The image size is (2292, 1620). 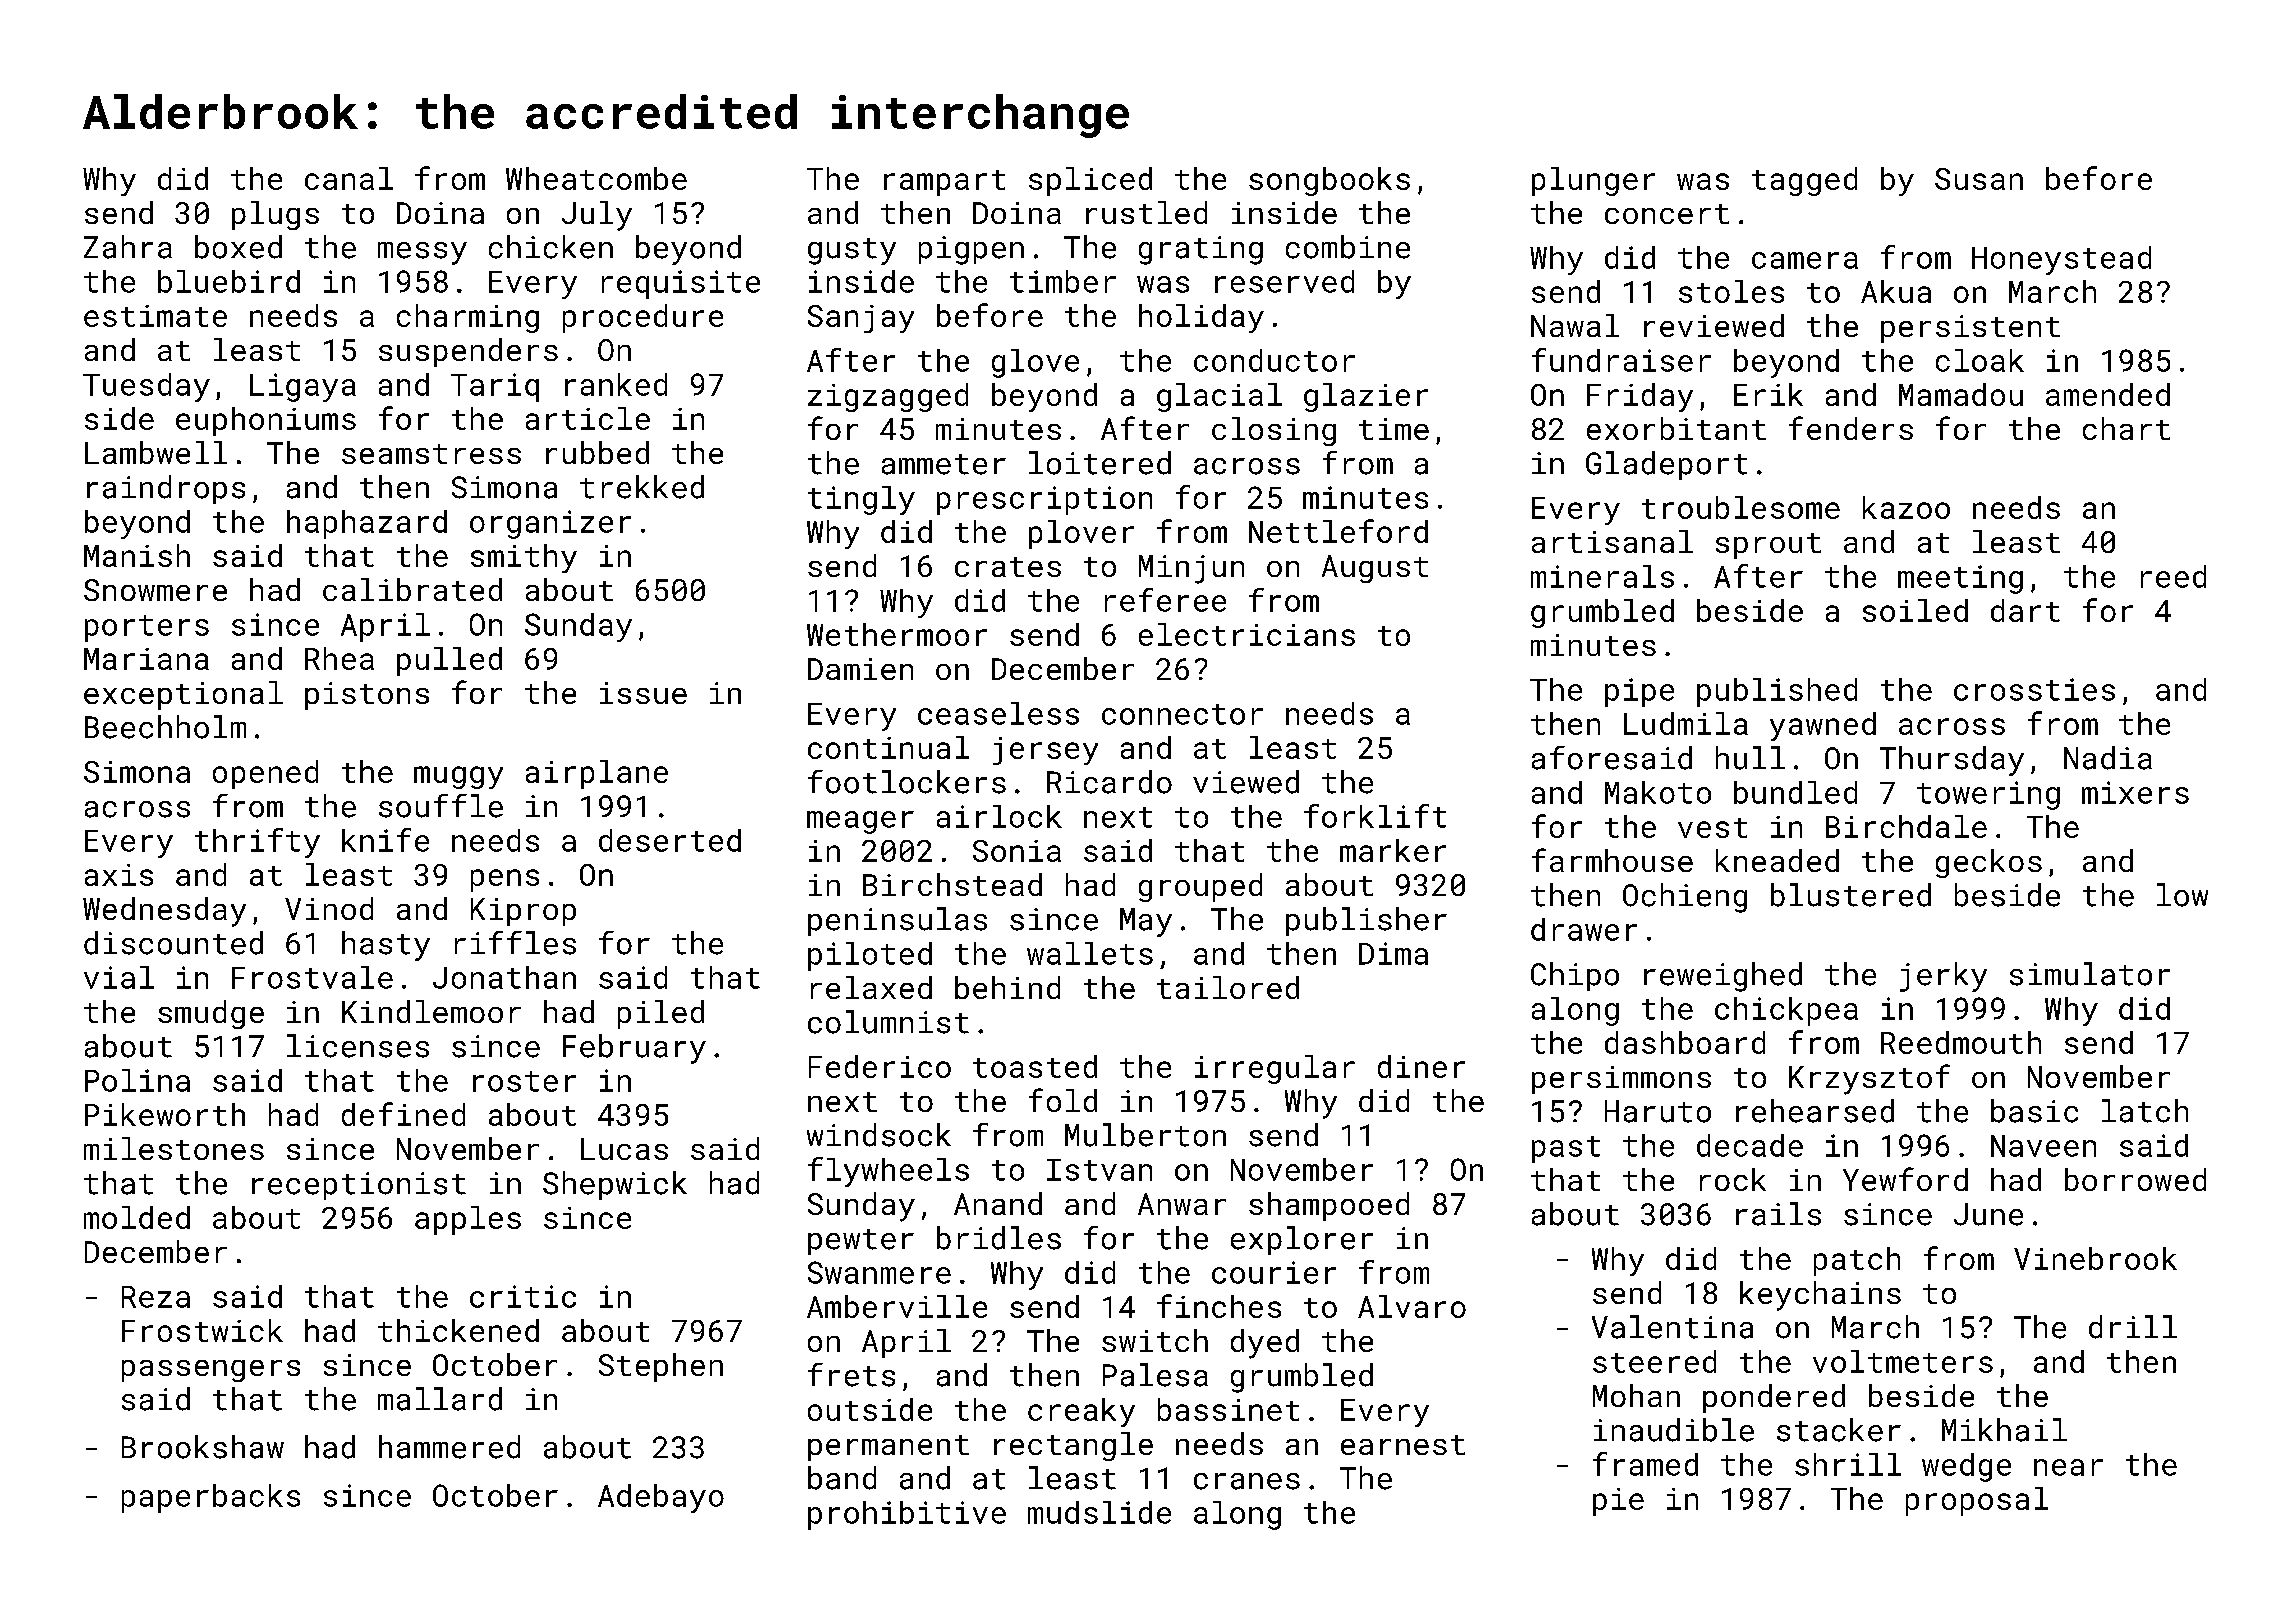 What do you see at coordinates (2034, 689) in the screenshot?
I see `crossties` at bounding box center [2034, 689].
